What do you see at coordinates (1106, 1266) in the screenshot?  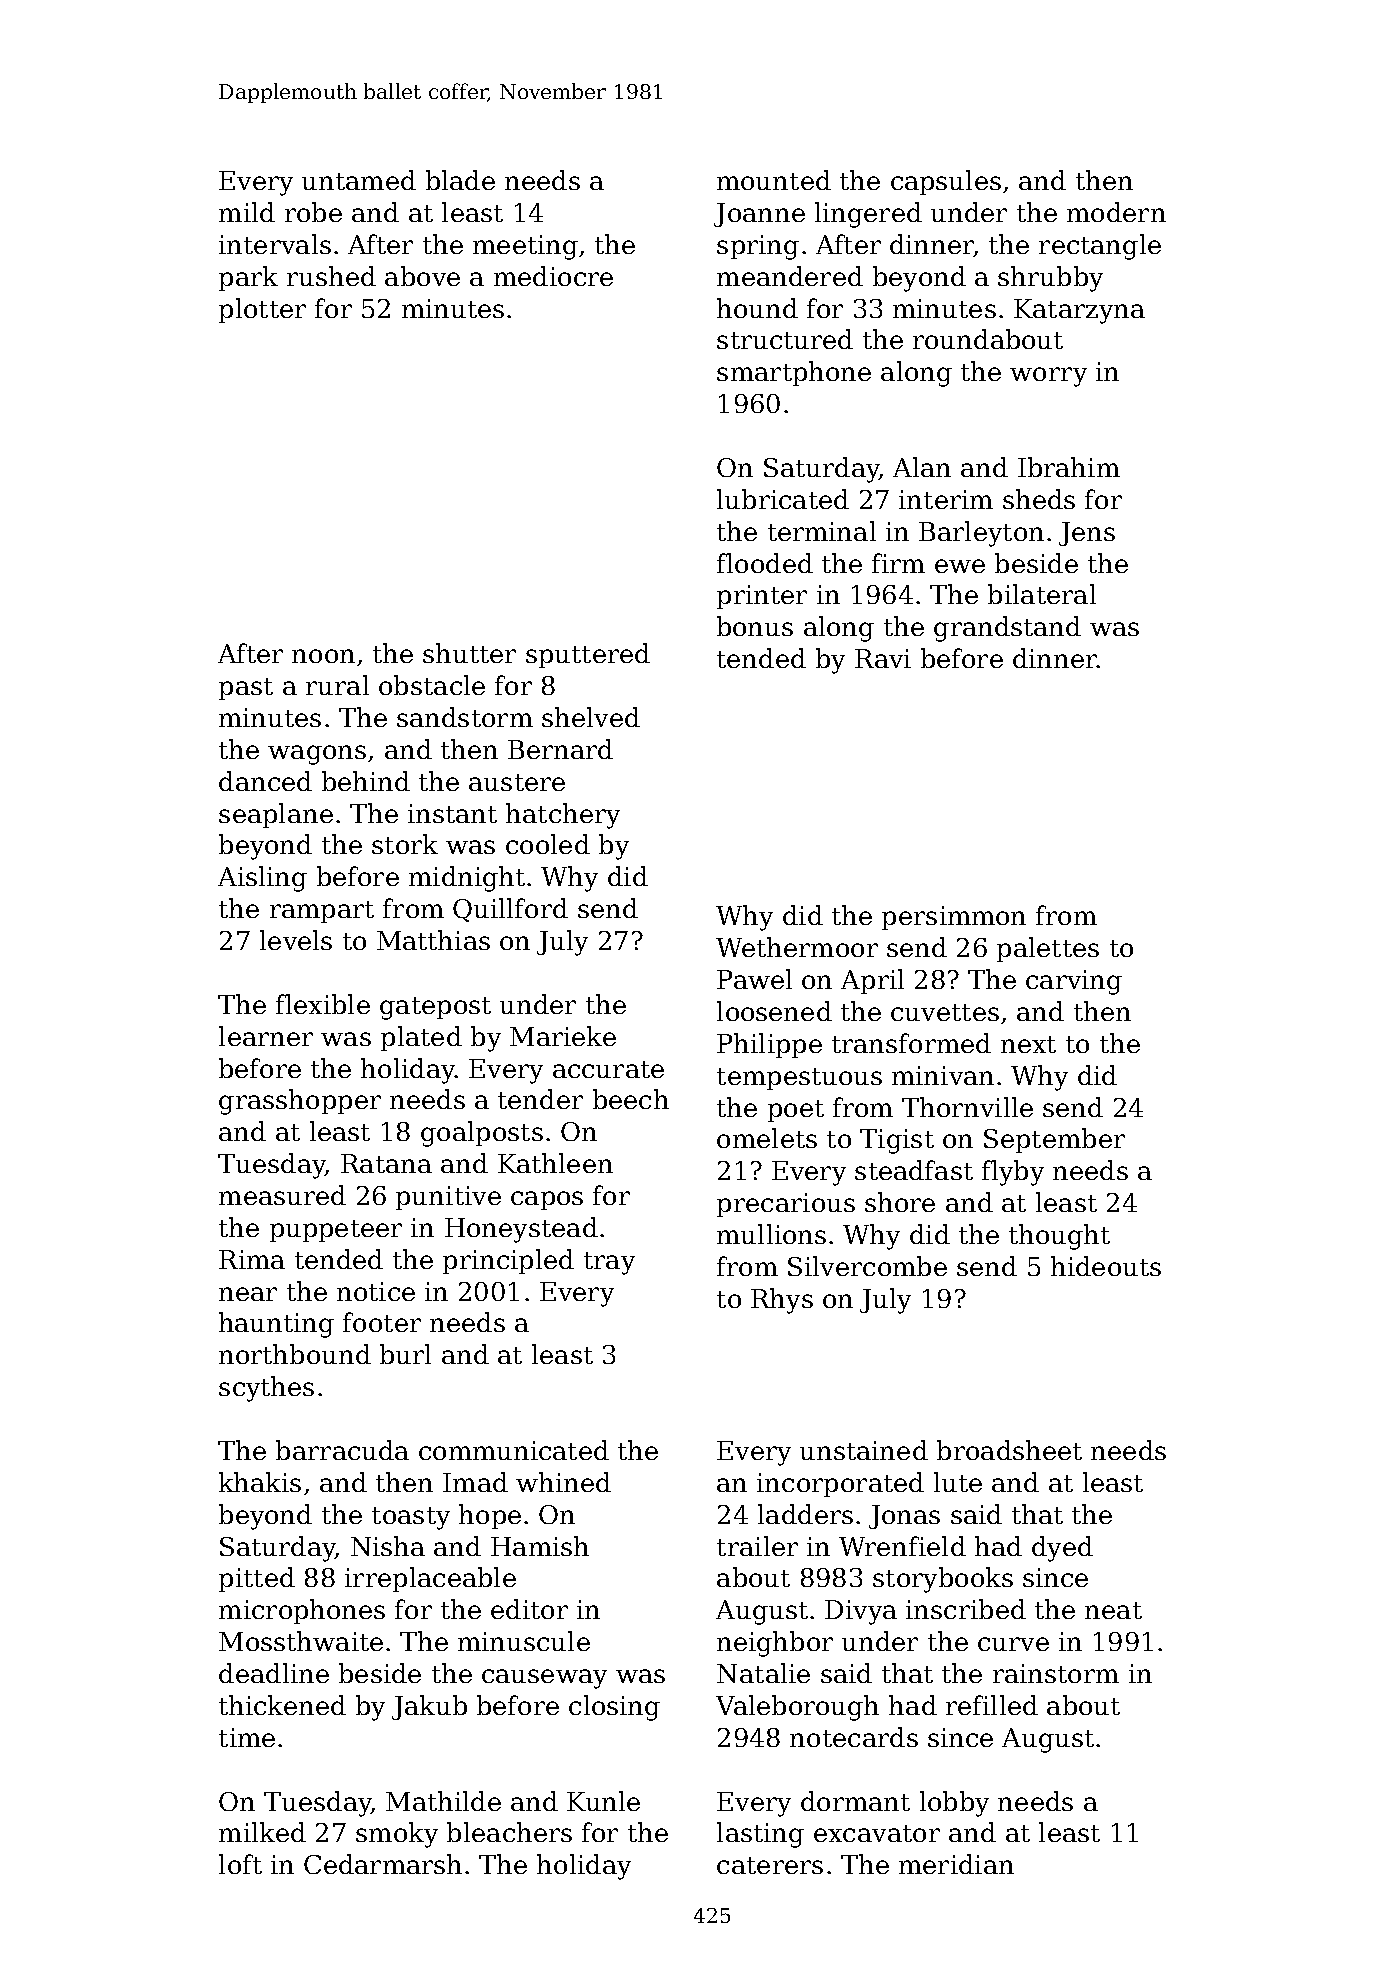 I see `hideouts` at bounding box center [1106, 1266].
